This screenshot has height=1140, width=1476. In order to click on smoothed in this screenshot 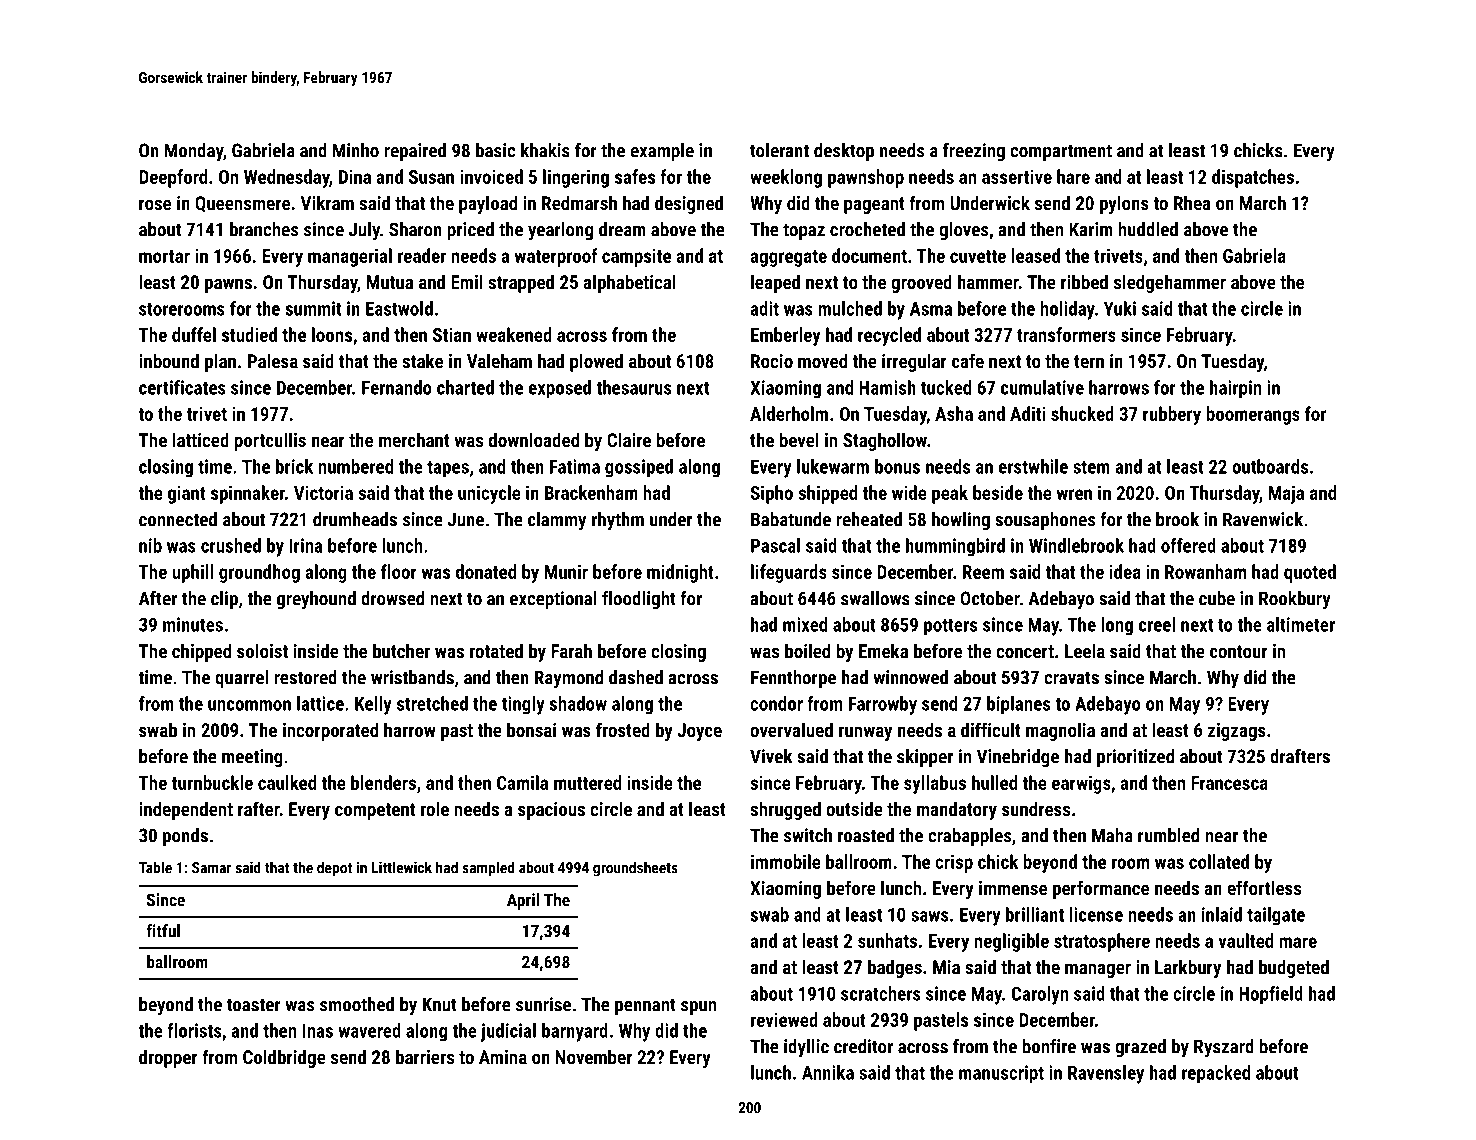, I will do `click(357, 1004)`.
